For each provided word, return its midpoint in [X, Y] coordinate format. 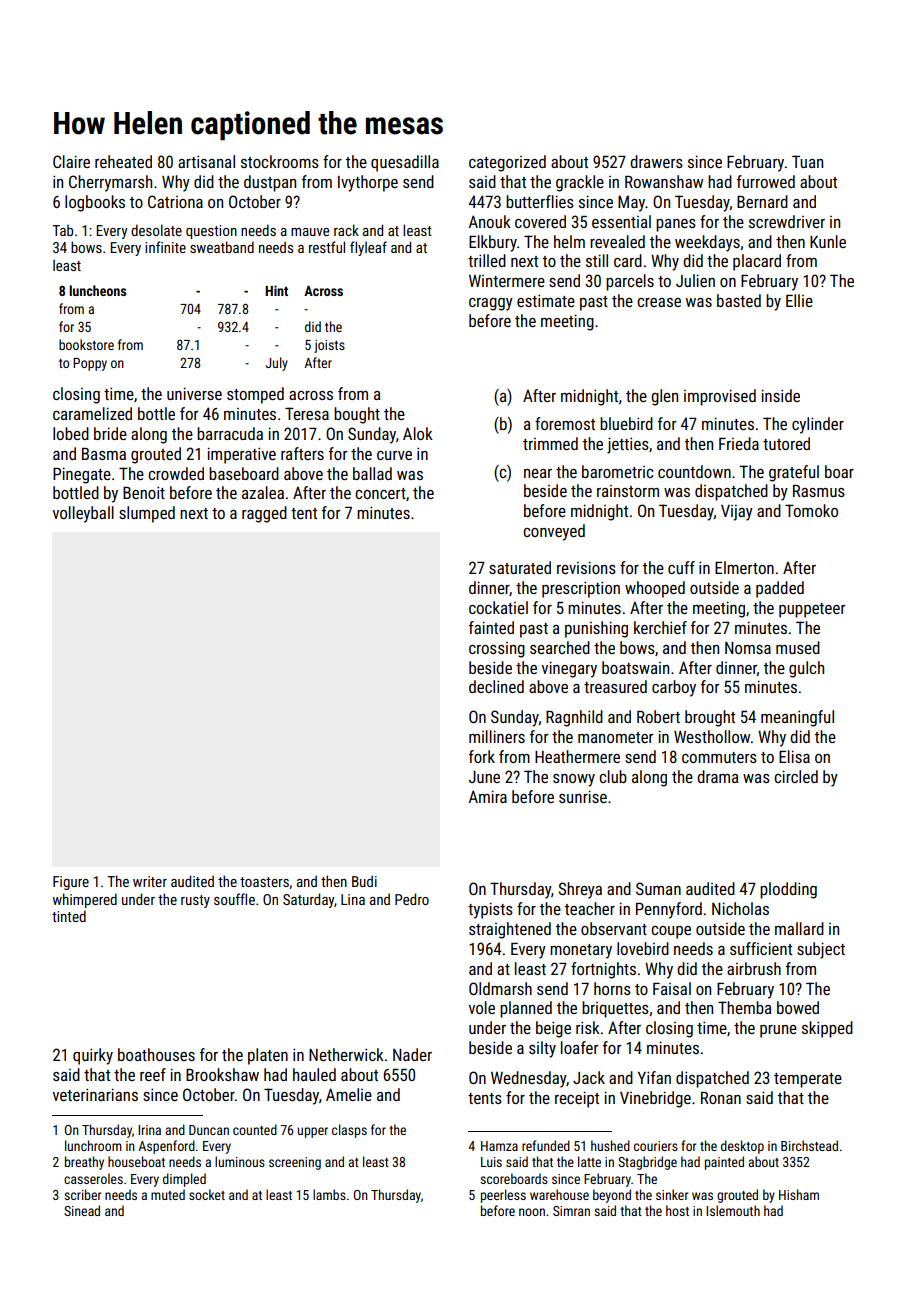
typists [490, 910]
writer [150, 881]
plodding [788, 890]
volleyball [83, 514]
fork [482, 756]
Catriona [175, 201]
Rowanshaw [664, 181]
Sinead [82, 1210]
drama [717, 776]
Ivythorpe [368, 183]
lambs [329, 1194]
